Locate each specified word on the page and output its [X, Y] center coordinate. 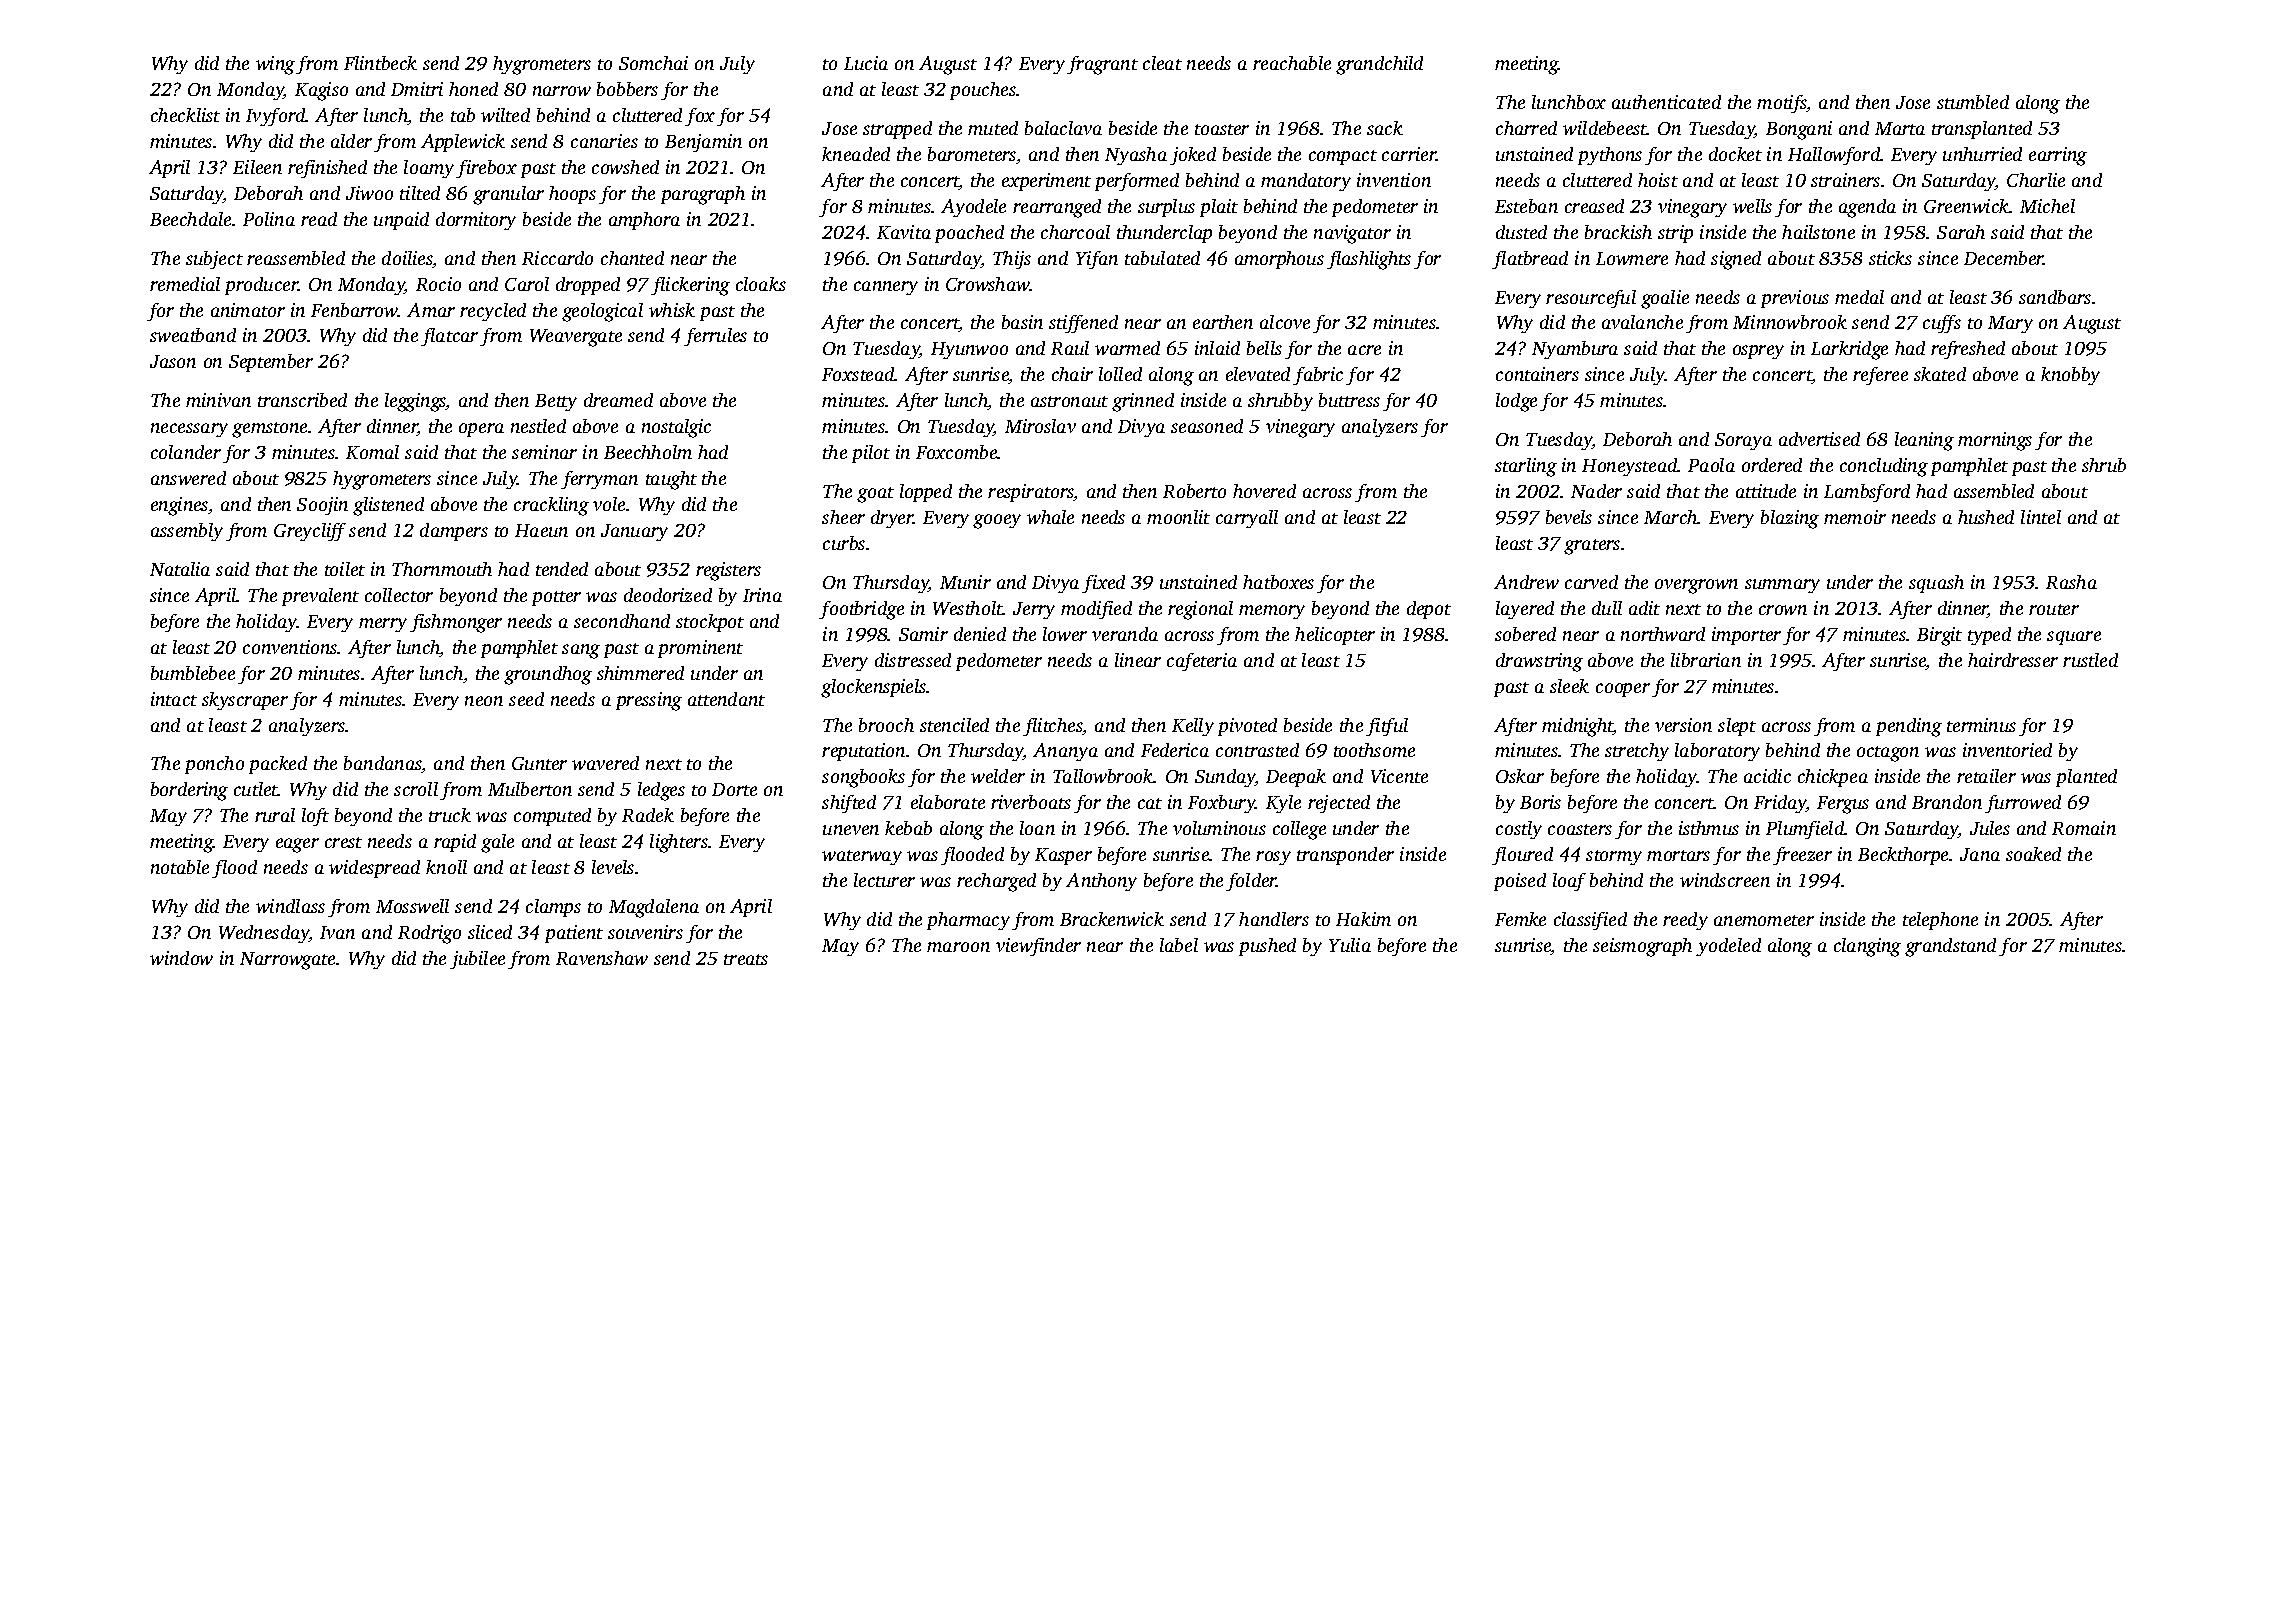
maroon [958, 947]
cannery [886, 288]
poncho [214, 765]
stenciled [954, 725]
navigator [1352, 234]
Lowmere [1632, 258]
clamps [553, 908]
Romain [2084, 828]
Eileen [257, 167]
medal [1859, 297]
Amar [431, 310]
